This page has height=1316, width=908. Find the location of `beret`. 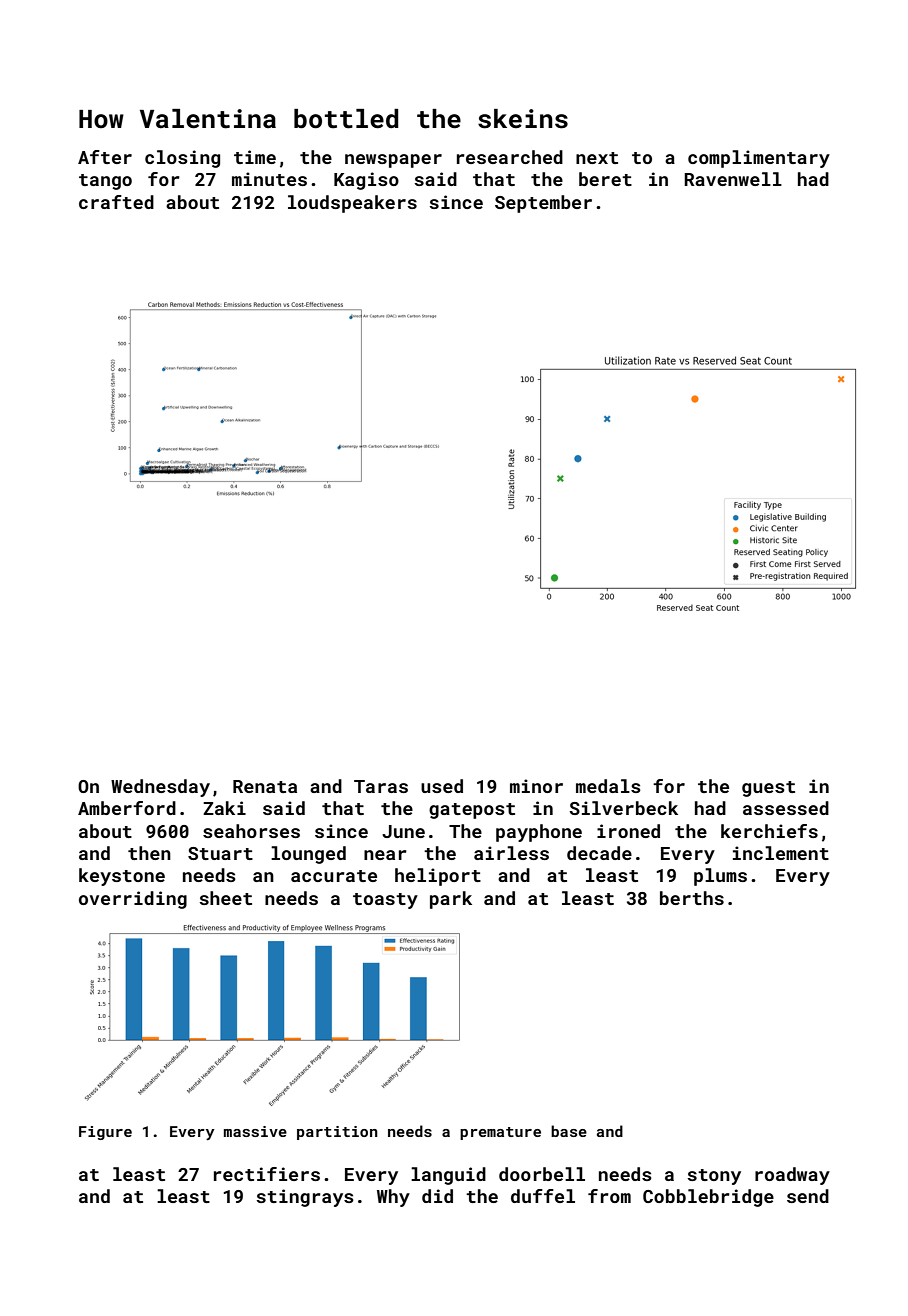

beret is located at coordinates (605, 179).
